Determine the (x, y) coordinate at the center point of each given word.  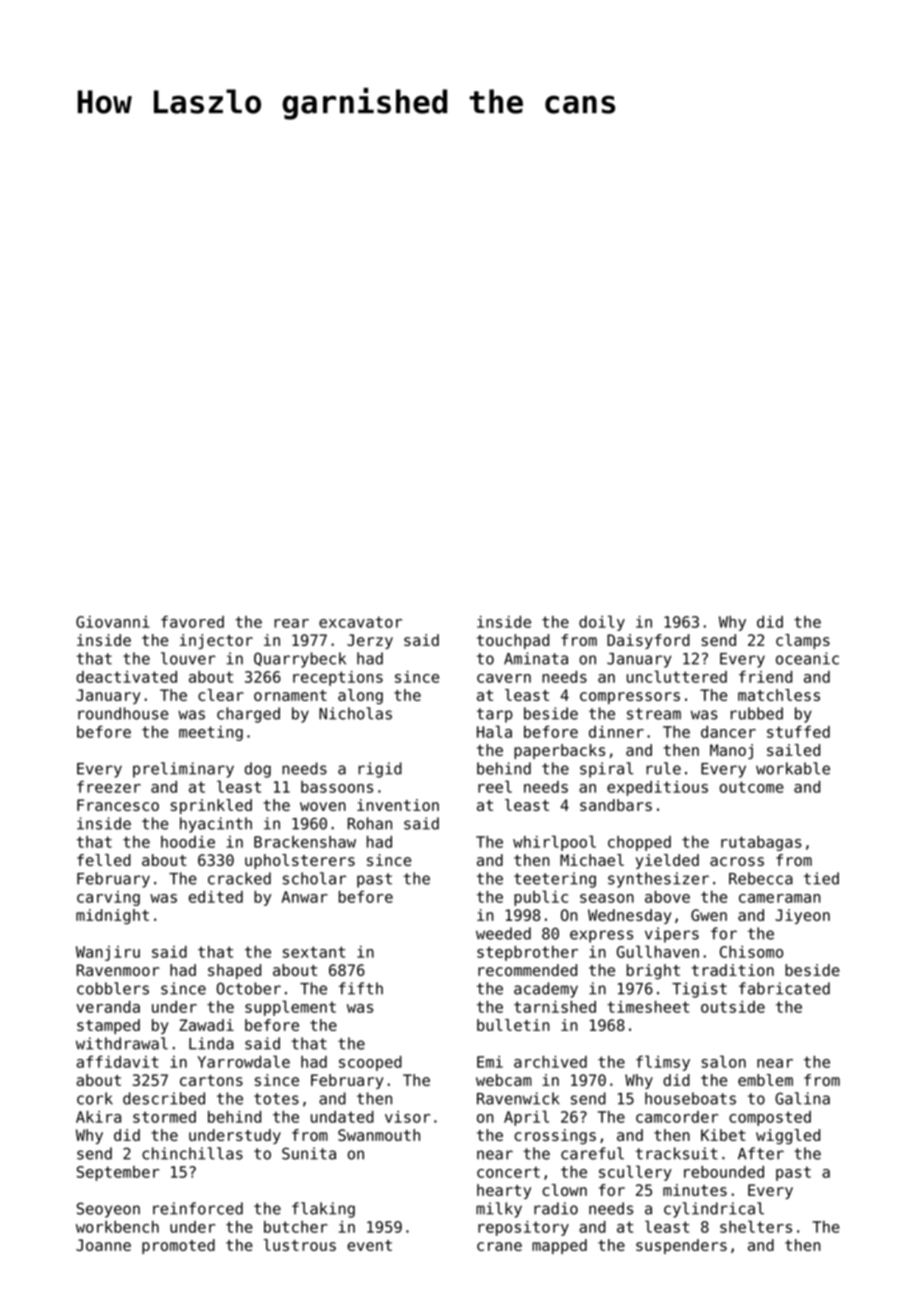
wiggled (788, 1137)
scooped (370, 1063)
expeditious (657, 788)
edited (216, 897)
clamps (803, 641)
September (118, 1173)
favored (192, 622)
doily (602, 623)
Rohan (370, 823)
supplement (290, 1008)
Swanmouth (379, 1135)
